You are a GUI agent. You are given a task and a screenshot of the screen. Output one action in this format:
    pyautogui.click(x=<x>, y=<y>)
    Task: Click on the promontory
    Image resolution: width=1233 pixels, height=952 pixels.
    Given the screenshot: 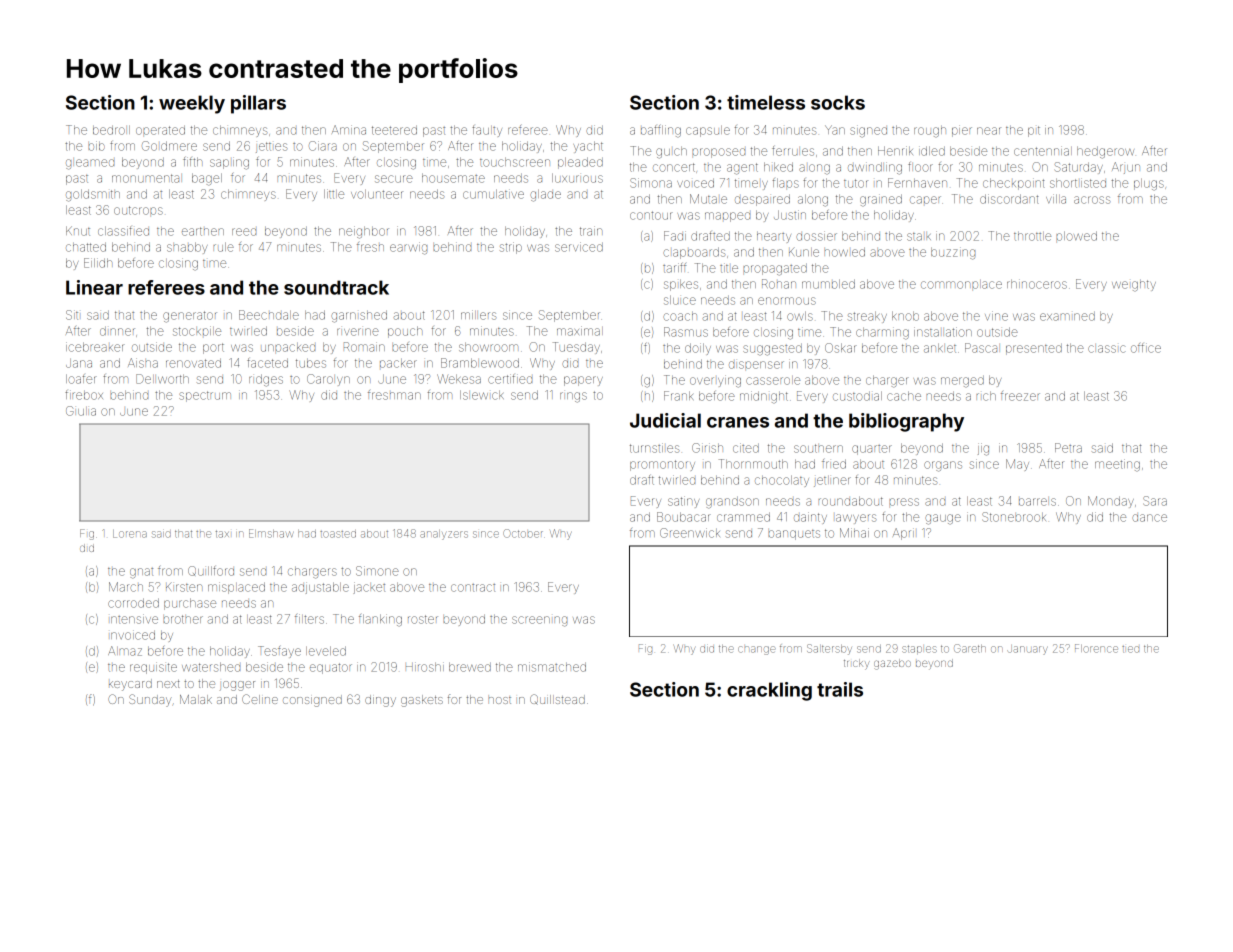 What is the action you would take?
    pyautogui.click(x=662, y=465)
